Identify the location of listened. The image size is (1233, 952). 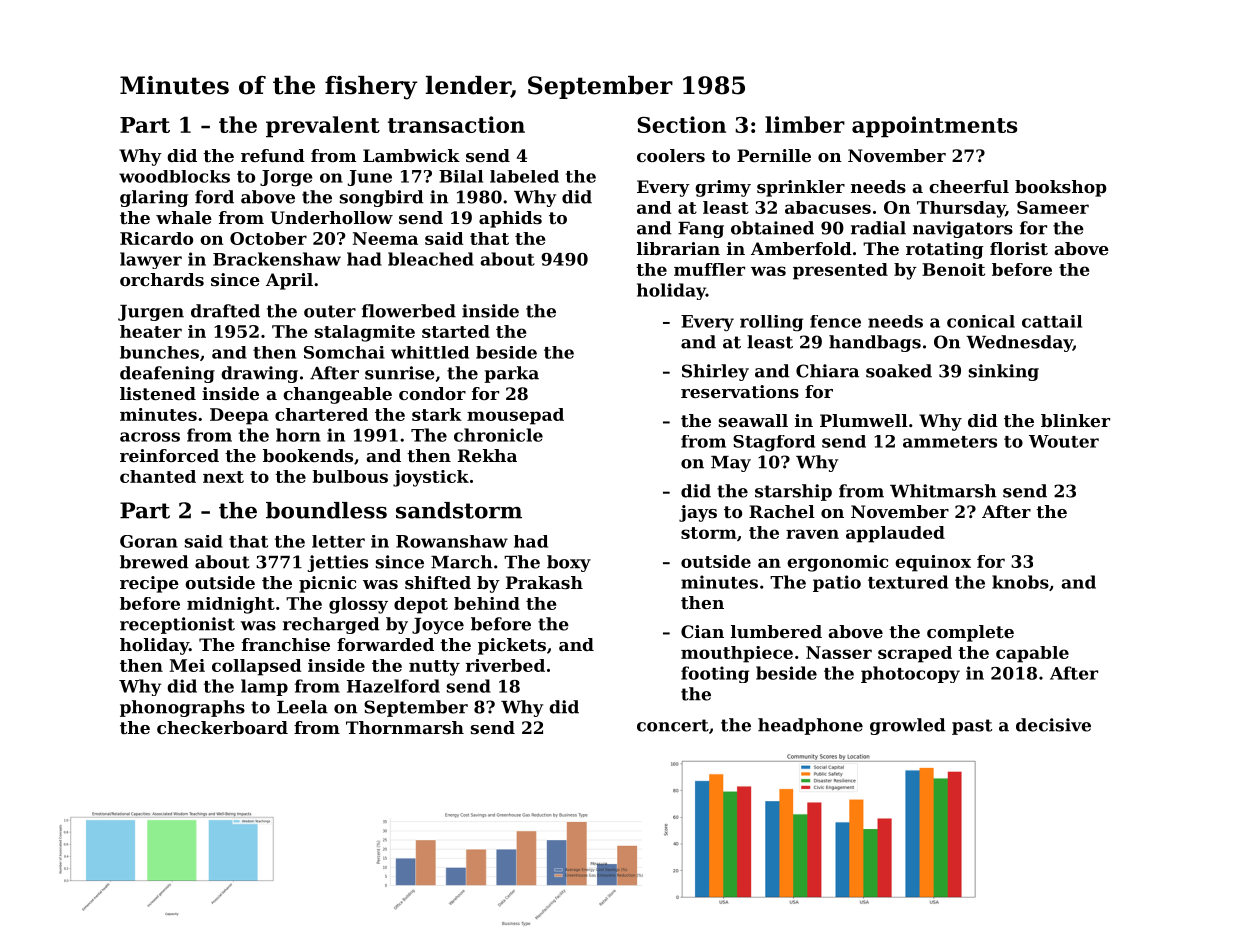
(158, 393).
